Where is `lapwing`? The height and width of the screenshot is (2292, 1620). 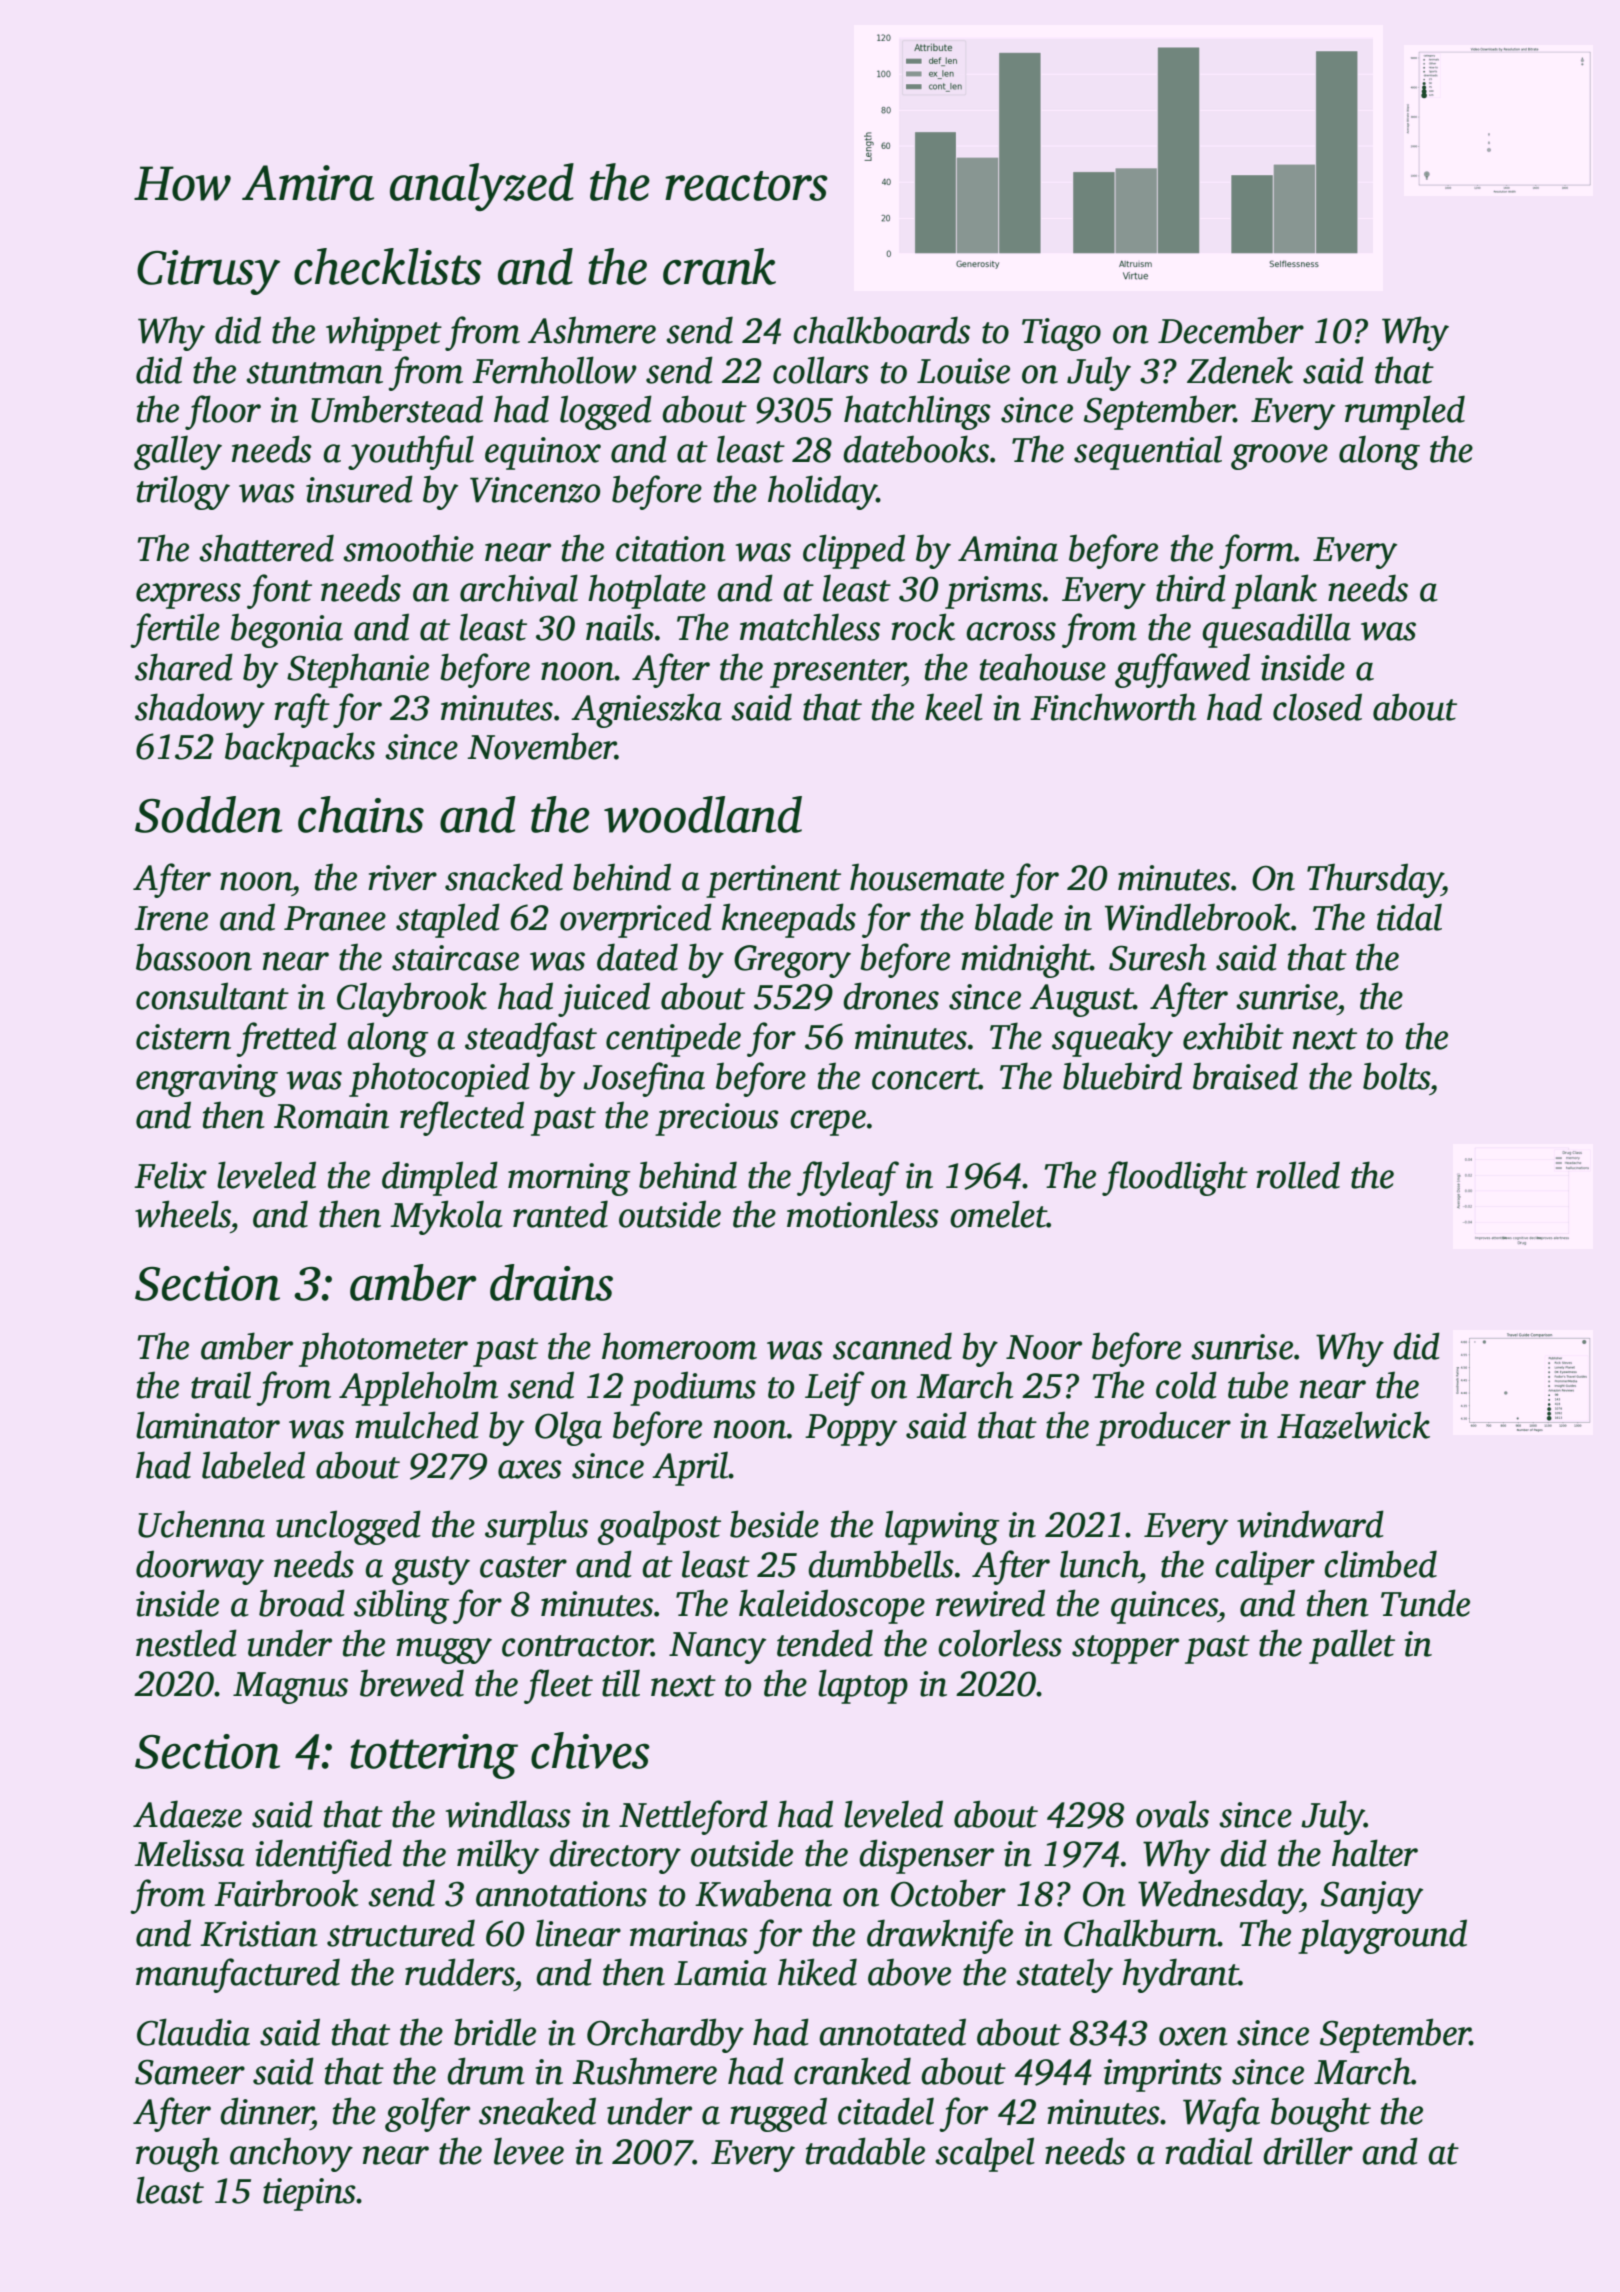 lapwing is located at coordinates (942, 1527).
